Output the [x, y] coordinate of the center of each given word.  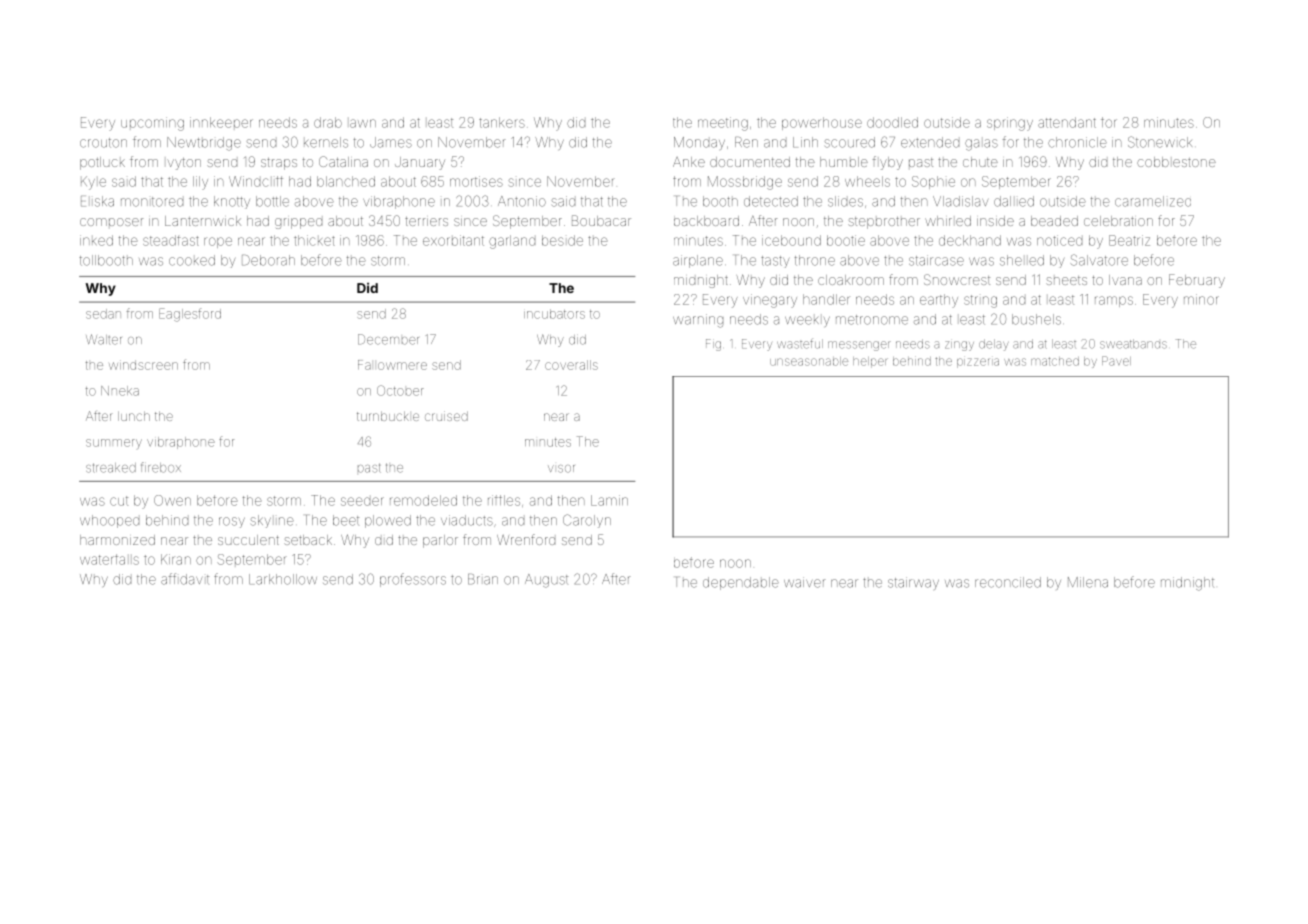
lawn [363, 123]
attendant [1067, 122]
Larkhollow [283, 579]
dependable [741, 583]
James [391, 142]
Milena [1088, 582]
